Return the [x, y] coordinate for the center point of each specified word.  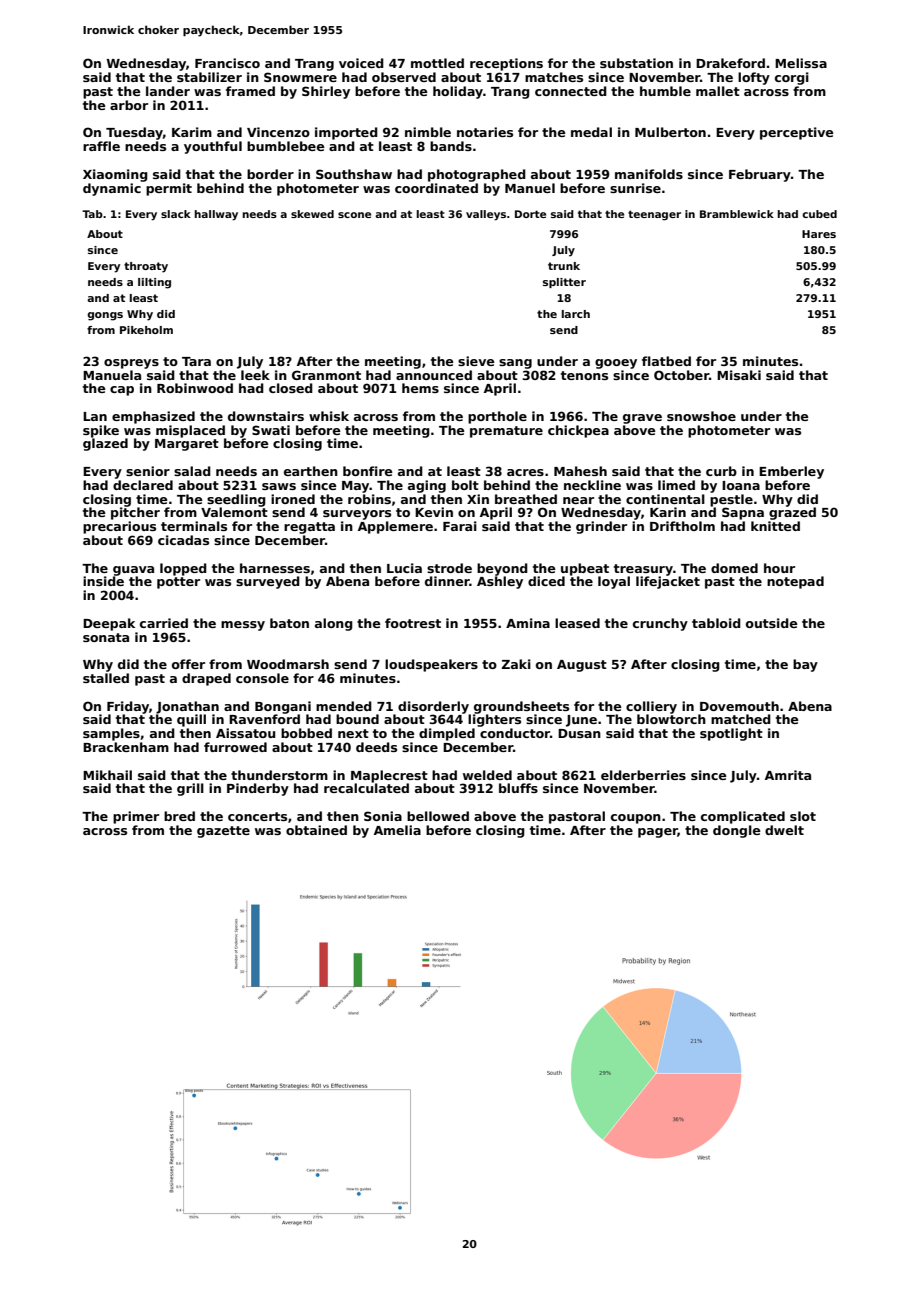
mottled [437, 63]
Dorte [530, 214]
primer [136, 817]
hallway [216, 215]
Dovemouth [739, 706]
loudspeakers [431, 665]
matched [741, 719]
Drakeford [730, 63]
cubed [819, 214]
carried [164, 623]
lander [168, 91]
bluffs [518, 788]
